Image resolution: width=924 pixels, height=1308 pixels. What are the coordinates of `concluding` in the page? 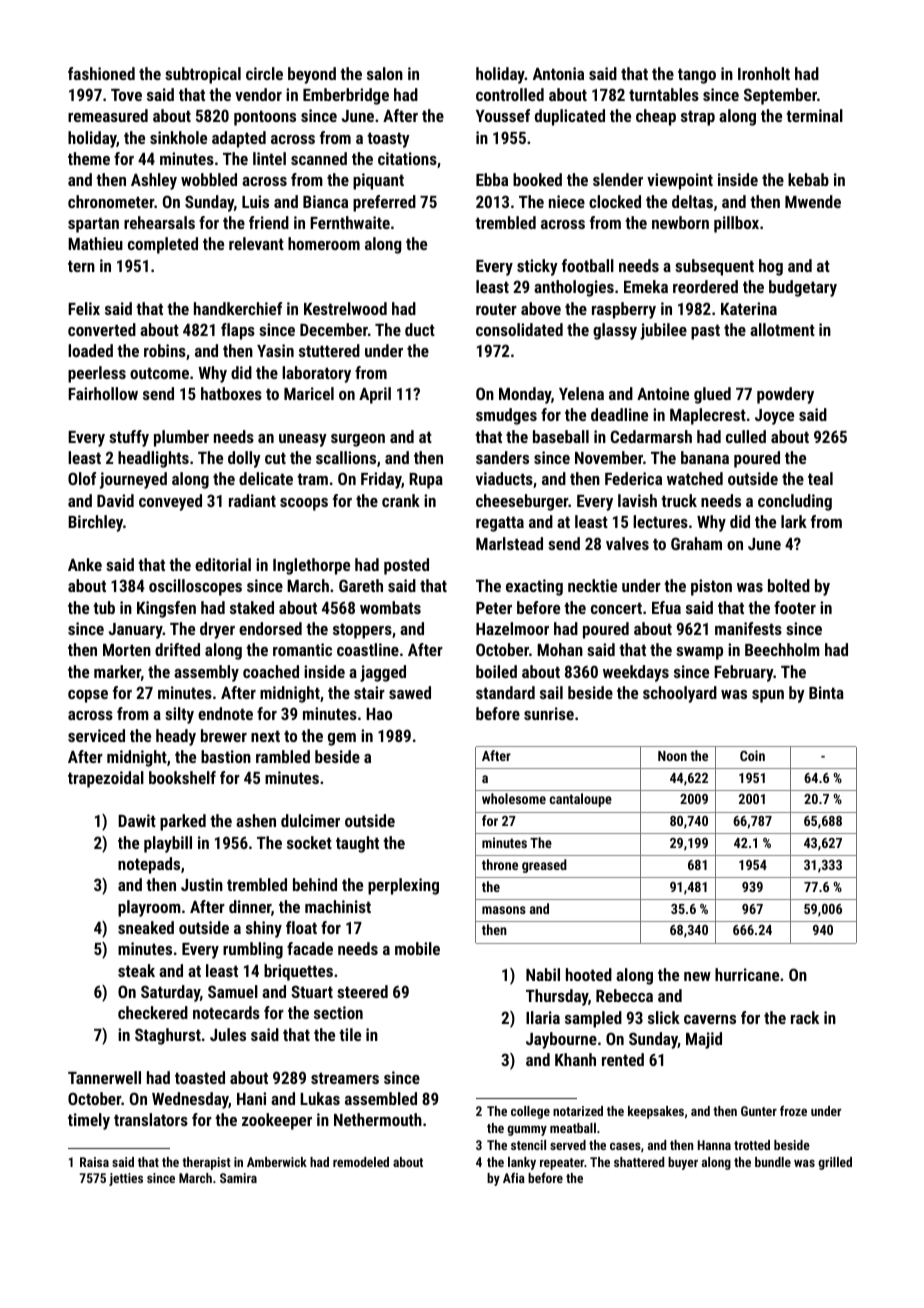 It's located at (795, 502).
